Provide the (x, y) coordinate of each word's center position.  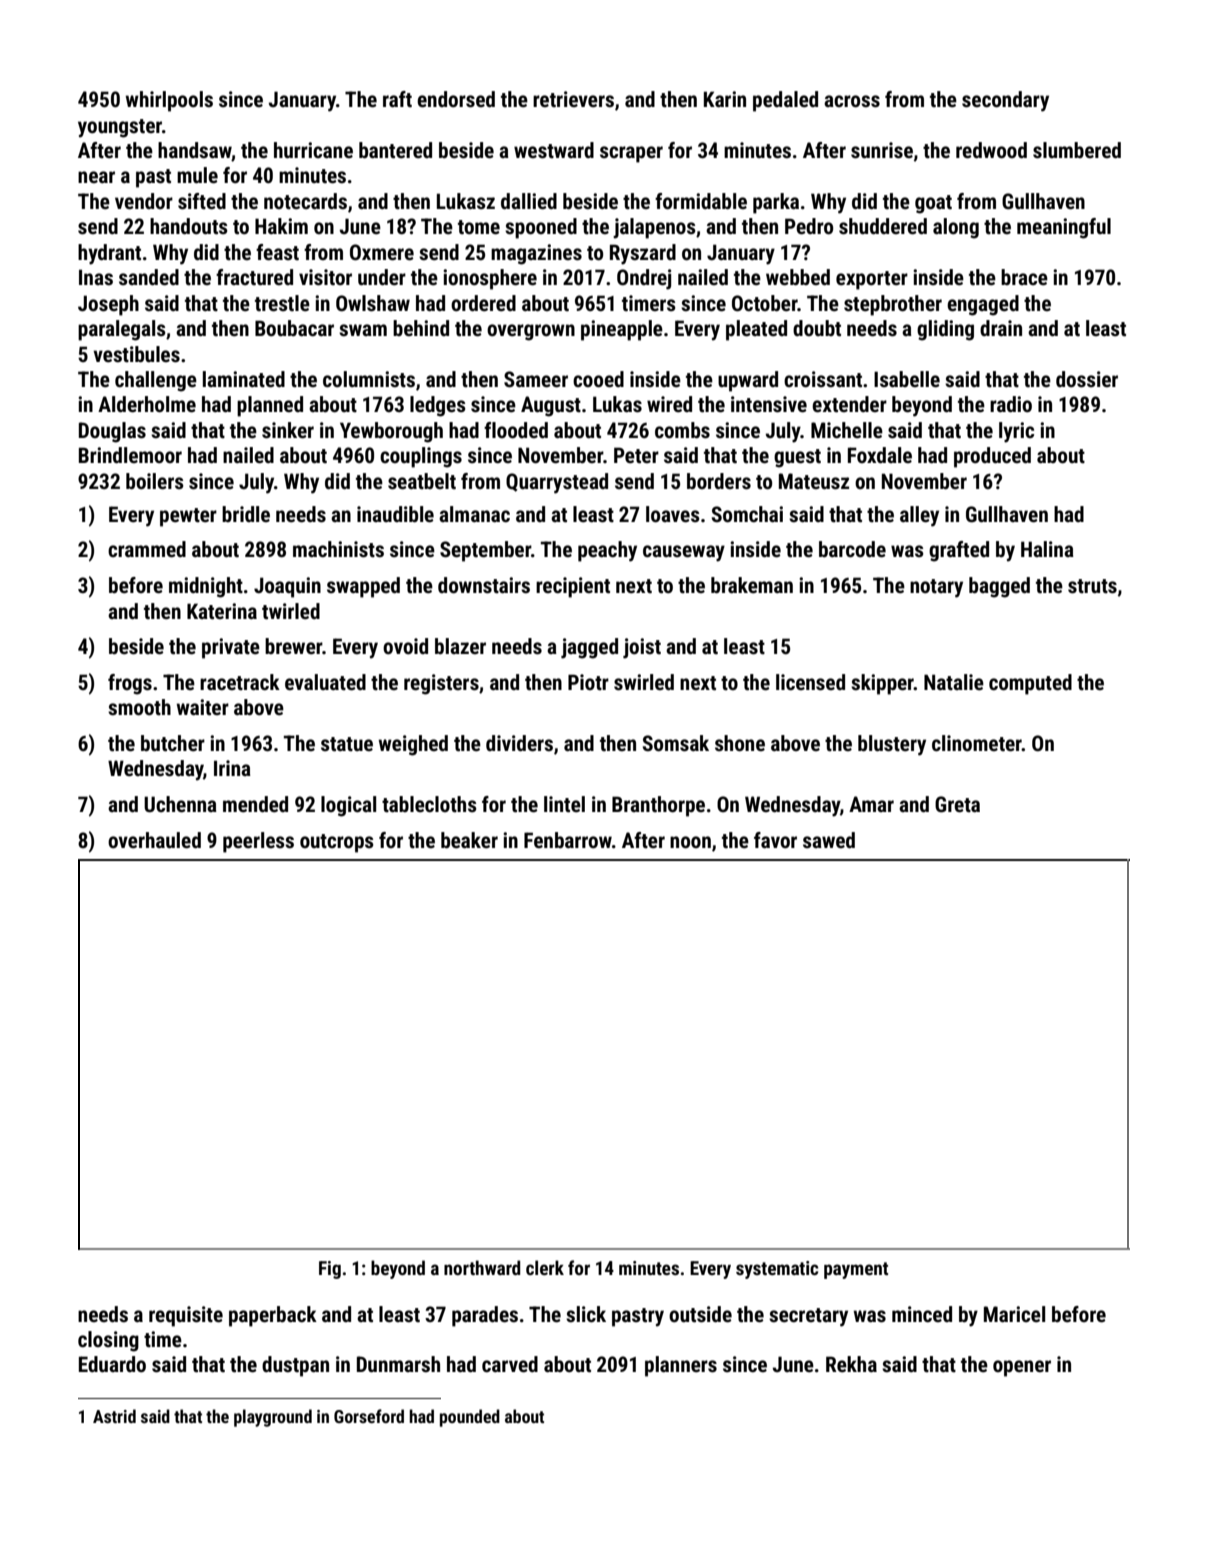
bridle (246, 514)
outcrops (337, 843)
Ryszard (643, 254)
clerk (545, 1267)
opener (1022, 1368)
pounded (470, 1418)
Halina (1047, 549)
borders (719, 481)
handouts (189, 226)
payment (856, 1270)
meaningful (1064, 228)
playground (273, 1418)
